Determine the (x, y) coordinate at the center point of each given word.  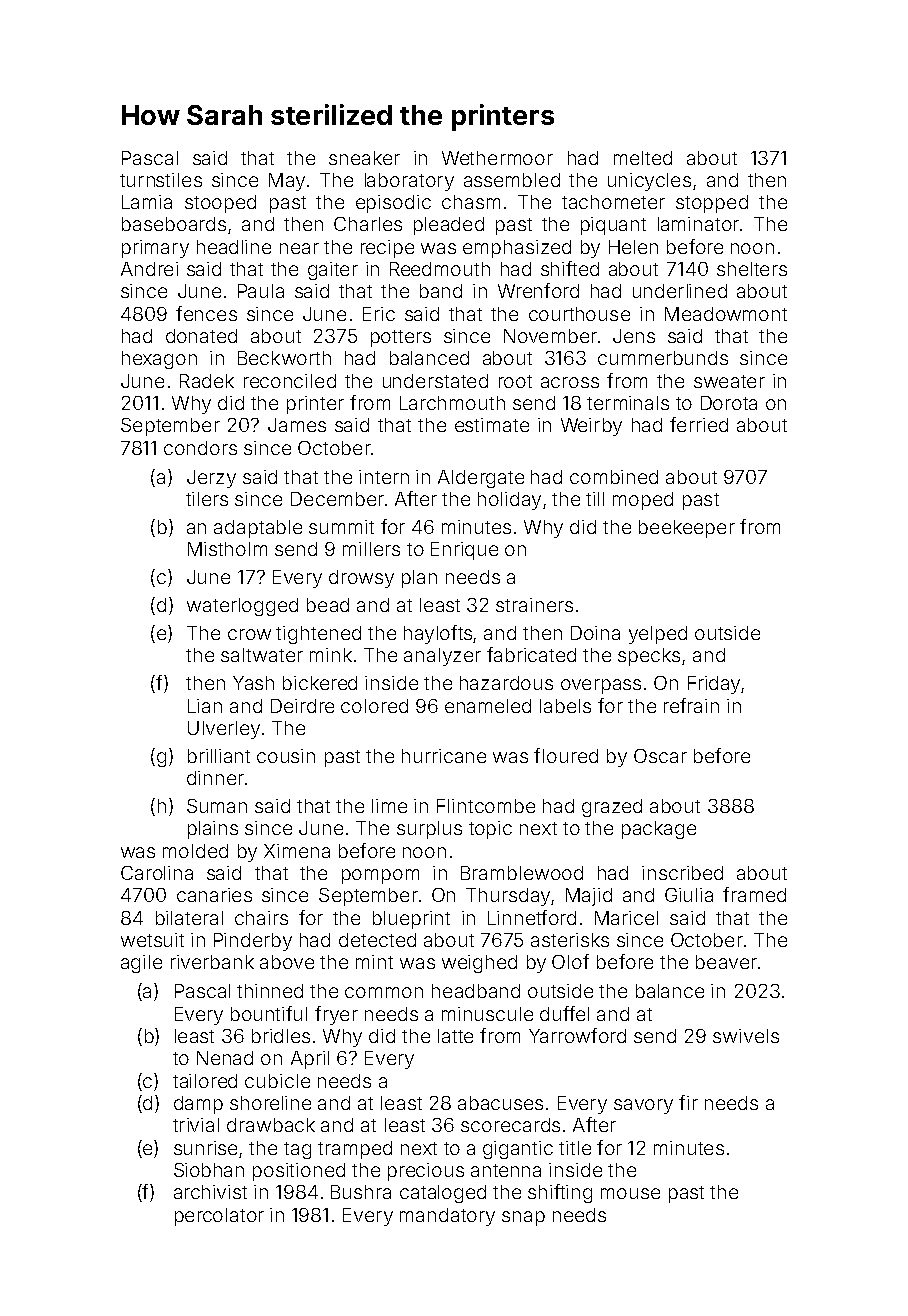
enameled (488, 706)
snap (523, 1218)
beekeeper (687, 529)
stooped (220, 204)
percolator (219, 1217)
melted (643, 158)
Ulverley (224, 730)
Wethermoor (497, 158)
